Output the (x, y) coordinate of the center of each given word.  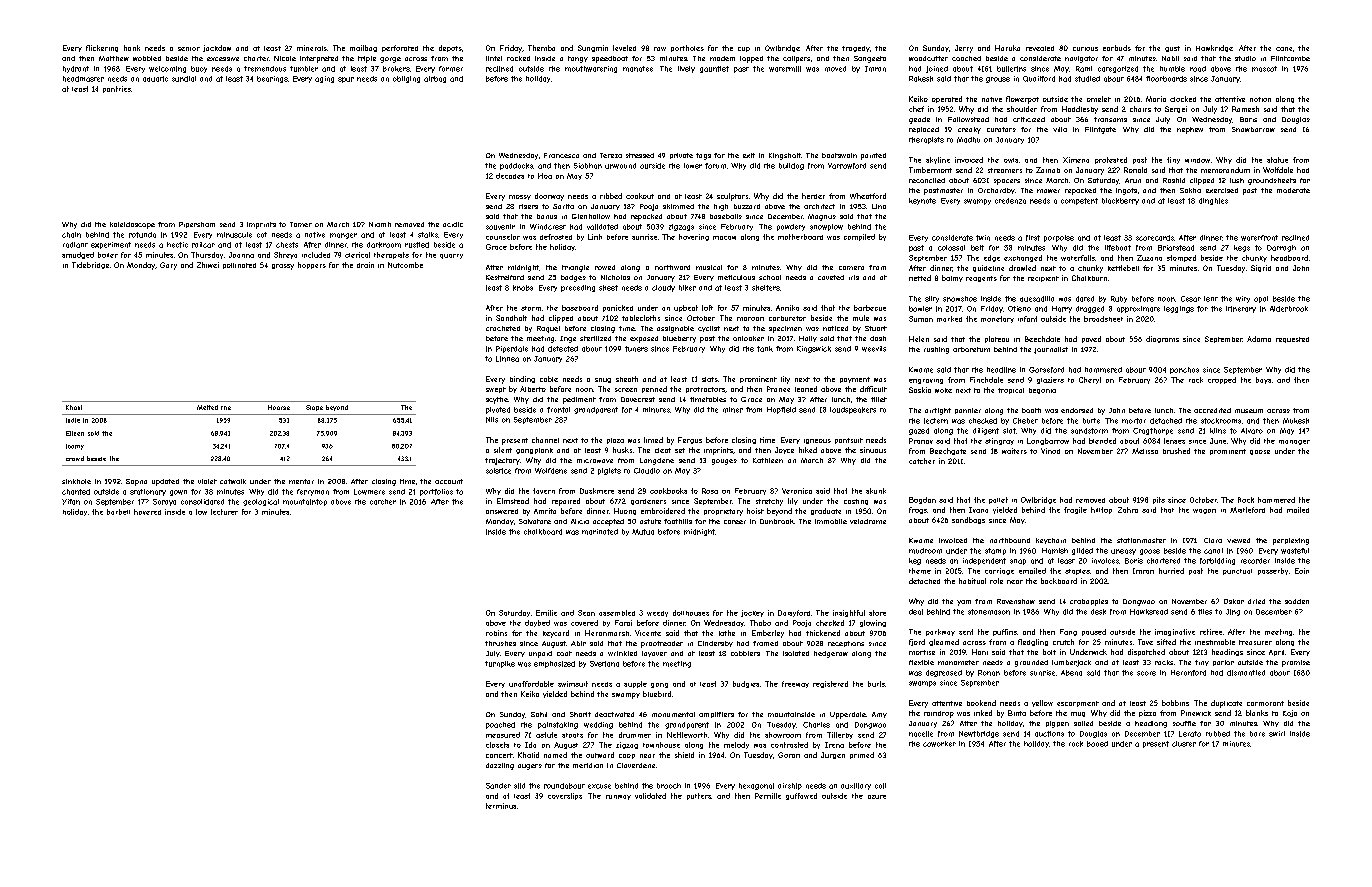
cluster (1184, 744)
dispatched (1146, 652)
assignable (675, 329)
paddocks (516, 166)
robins (496, 633)
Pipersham (197, 225)
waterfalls (1078, 258)
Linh (595, 237)
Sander (498, 786)
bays (1263, 380)
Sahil (539, 714)
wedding (598, 725)
